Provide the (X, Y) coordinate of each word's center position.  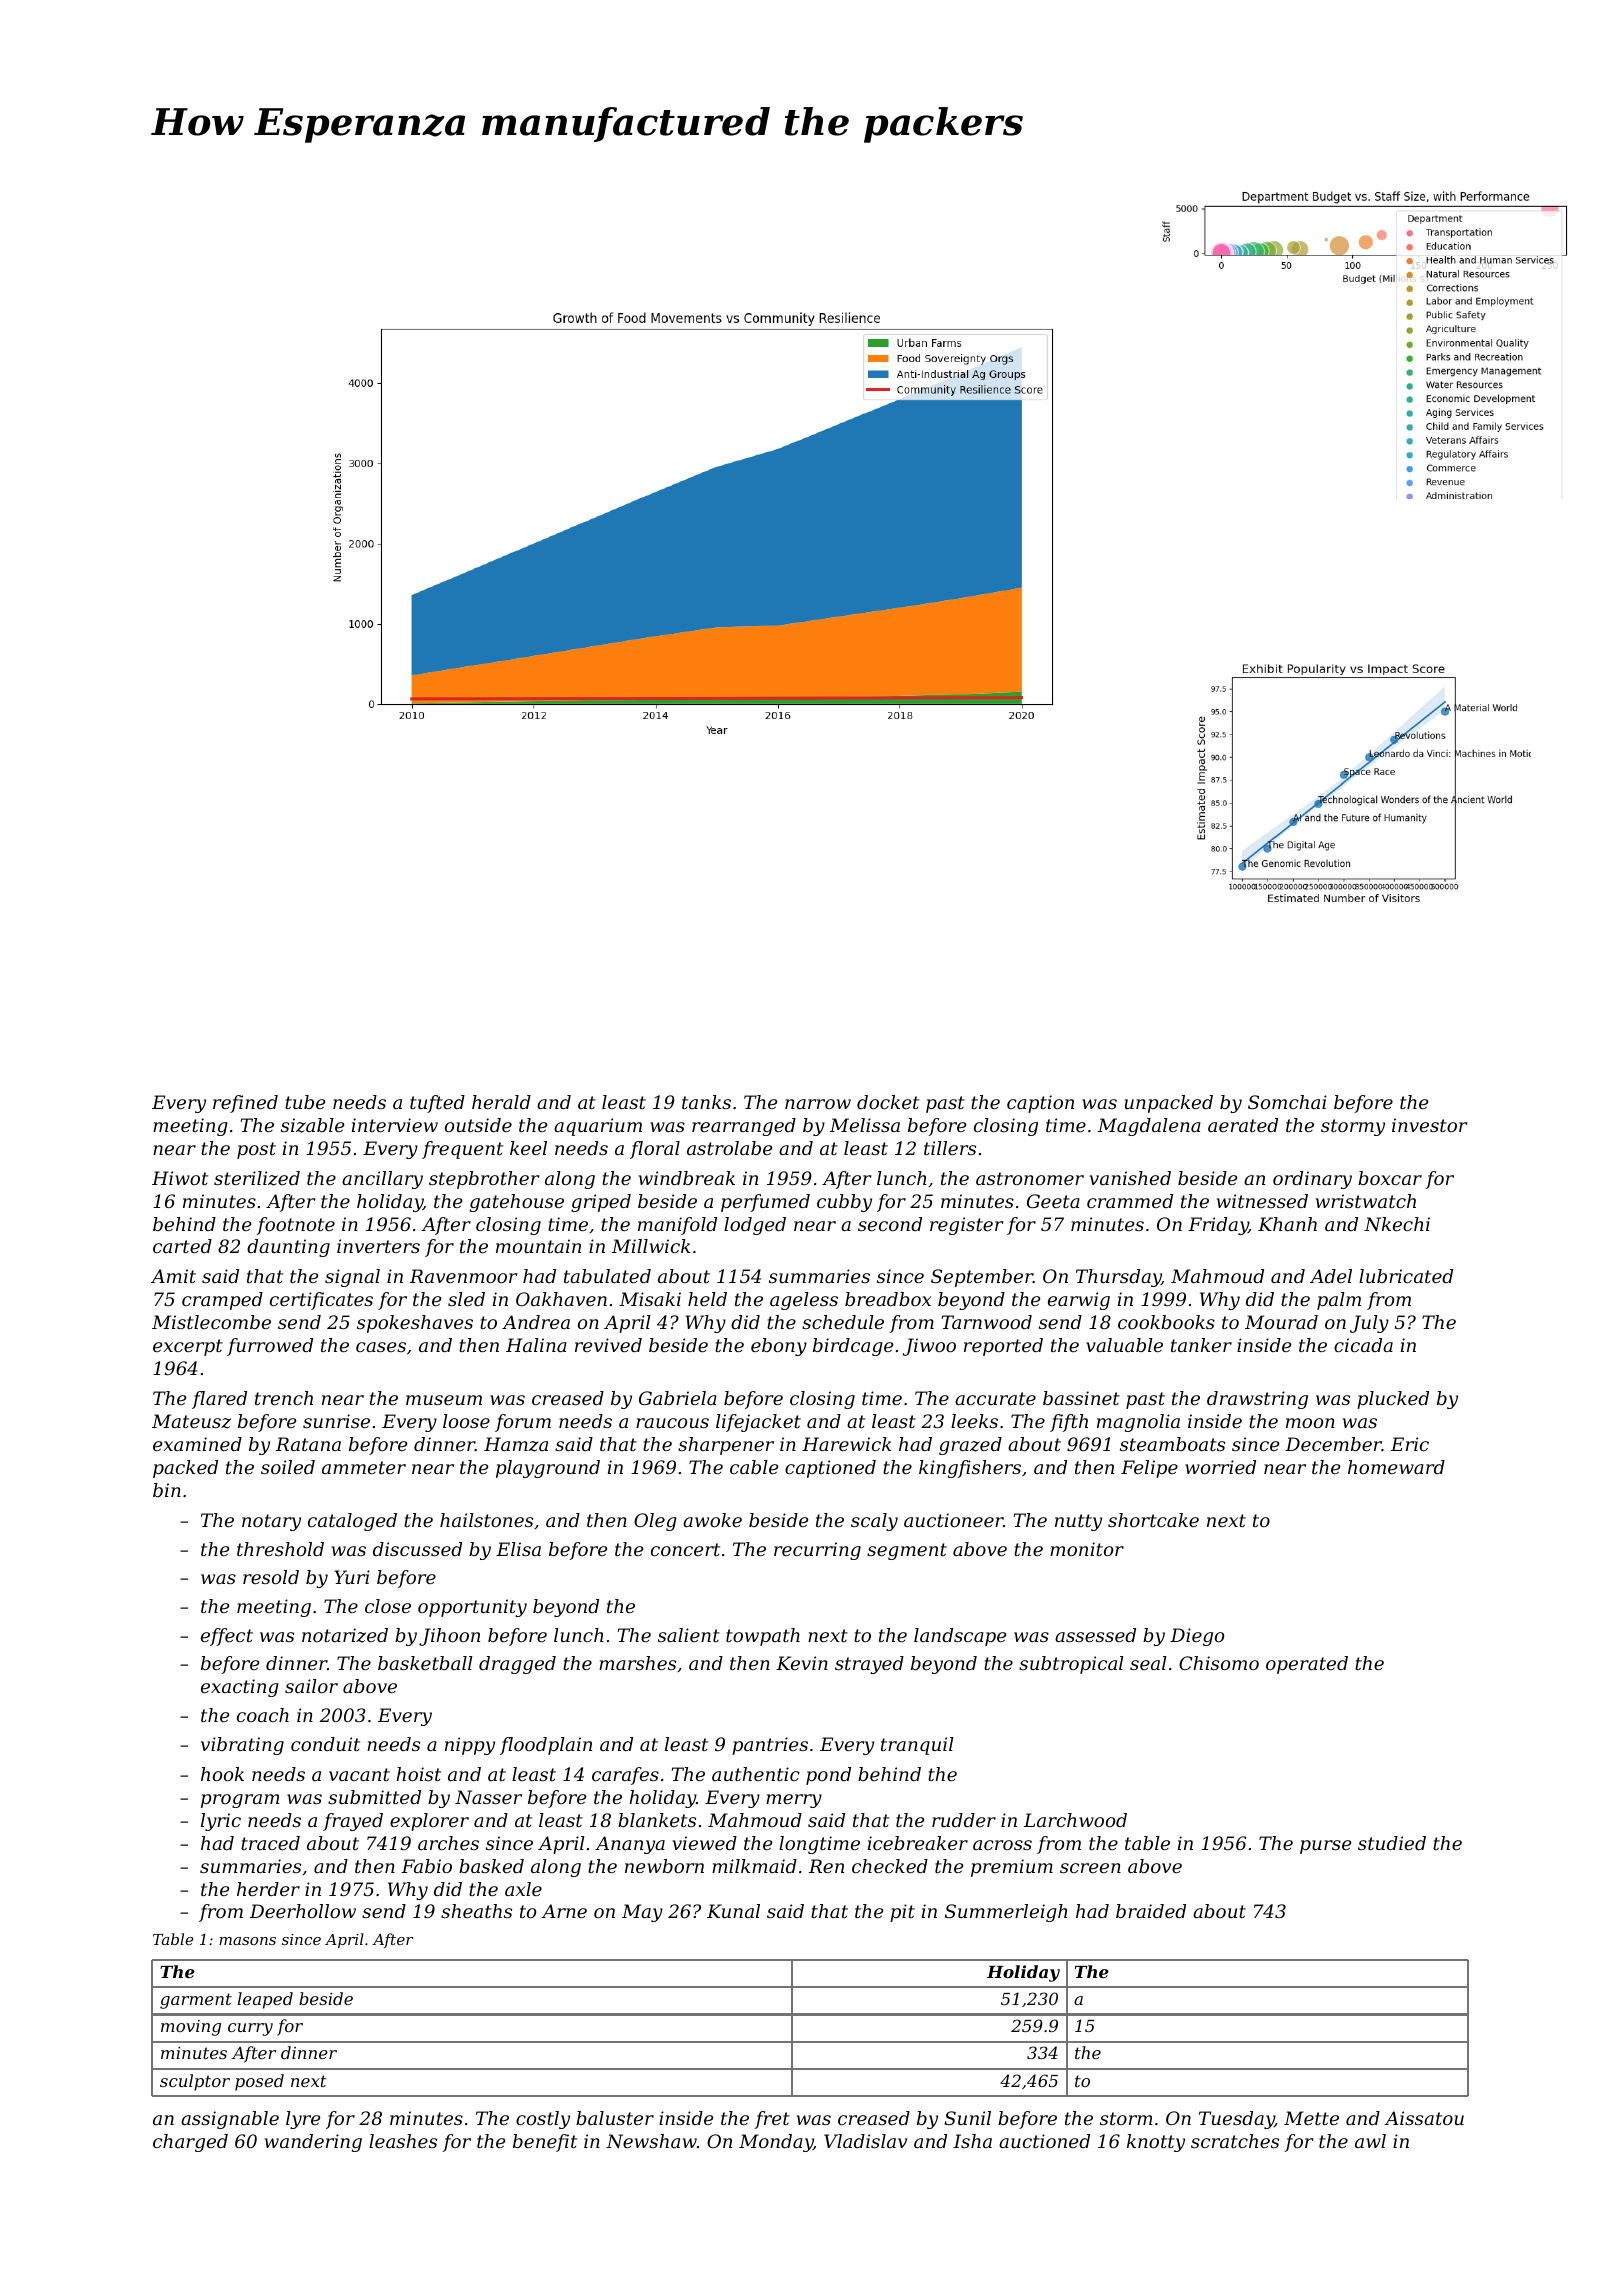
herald (501, 1102)
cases (381, 1347)
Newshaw (651, 2141)
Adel (1331, 1276)
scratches (1235, 2141)
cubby (844, 1203)
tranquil (917, 1746)
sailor (311, 1686)
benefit (545, 2143)
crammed (1130, 1201)
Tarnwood (987, 1322)
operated (1307, 1665)
